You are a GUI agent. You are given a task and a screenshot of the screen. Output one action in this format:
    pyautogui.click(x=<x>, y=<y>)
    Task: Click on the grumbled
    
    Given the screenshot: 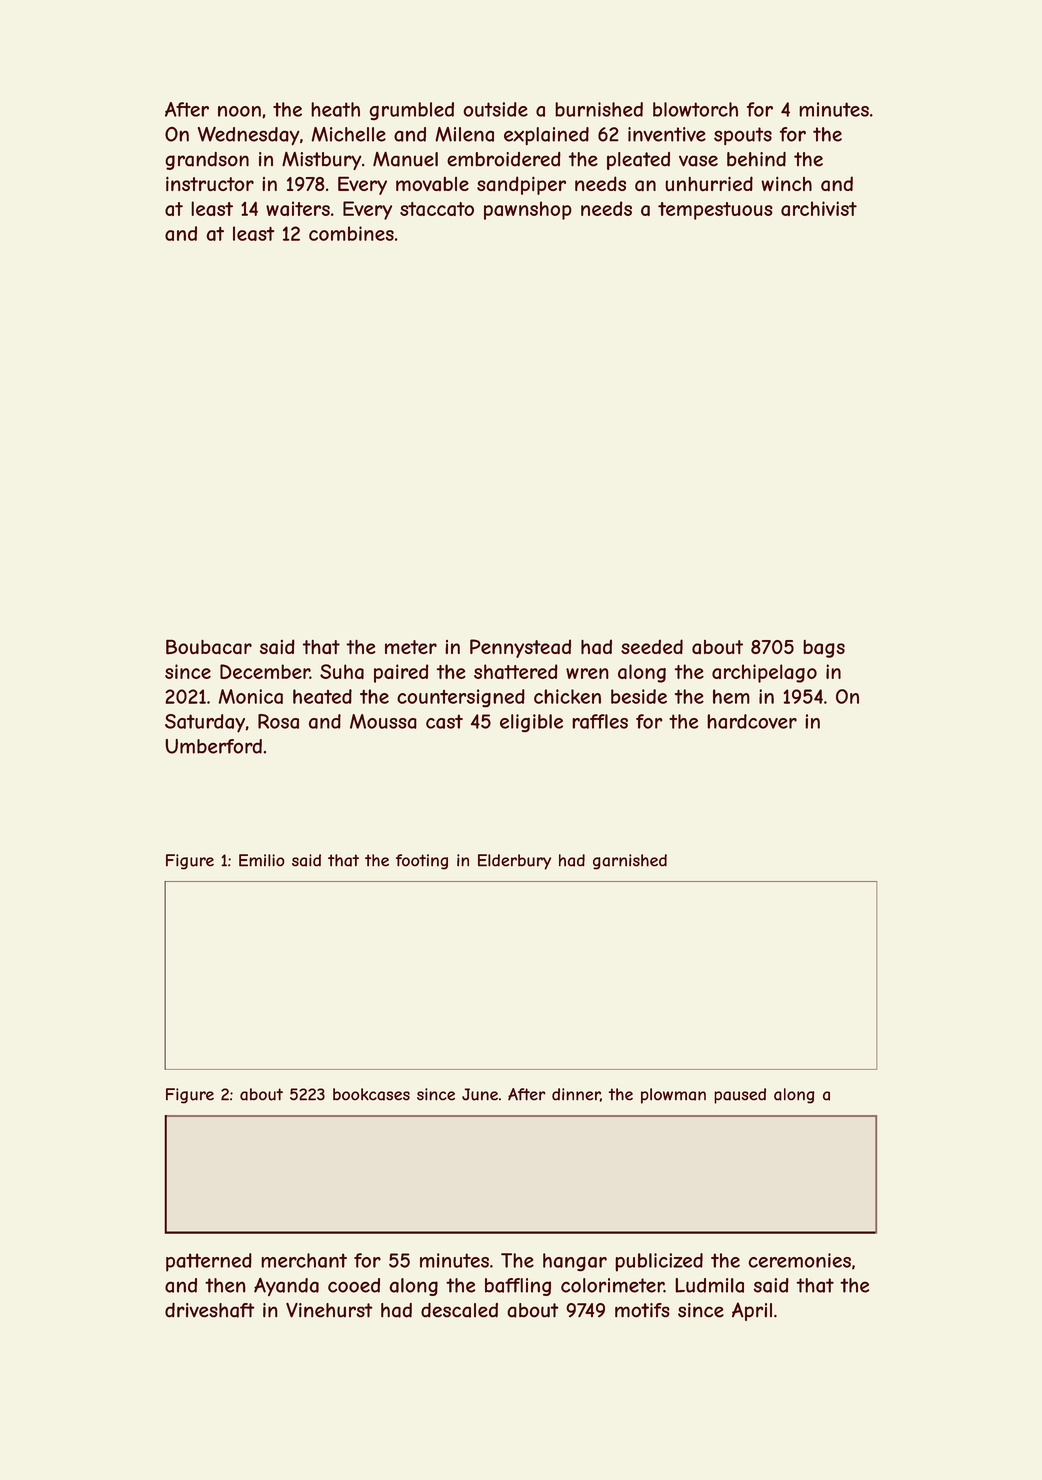 What is the action you would take?
    pyautogui.click(x=411, y=111)
